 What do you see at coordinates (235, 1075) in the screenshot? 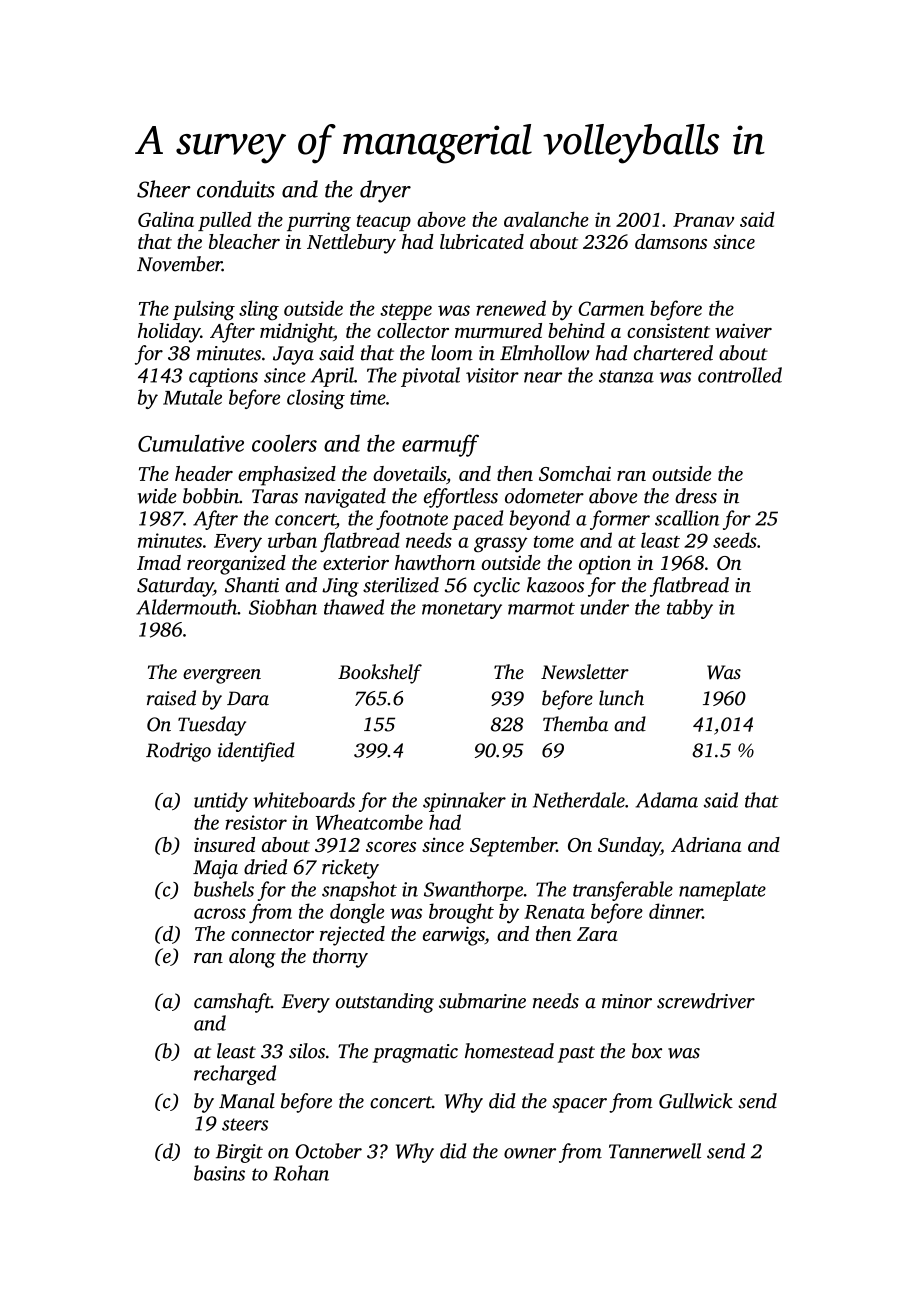
I see `recharged` at bounding box center [235, 1075].
